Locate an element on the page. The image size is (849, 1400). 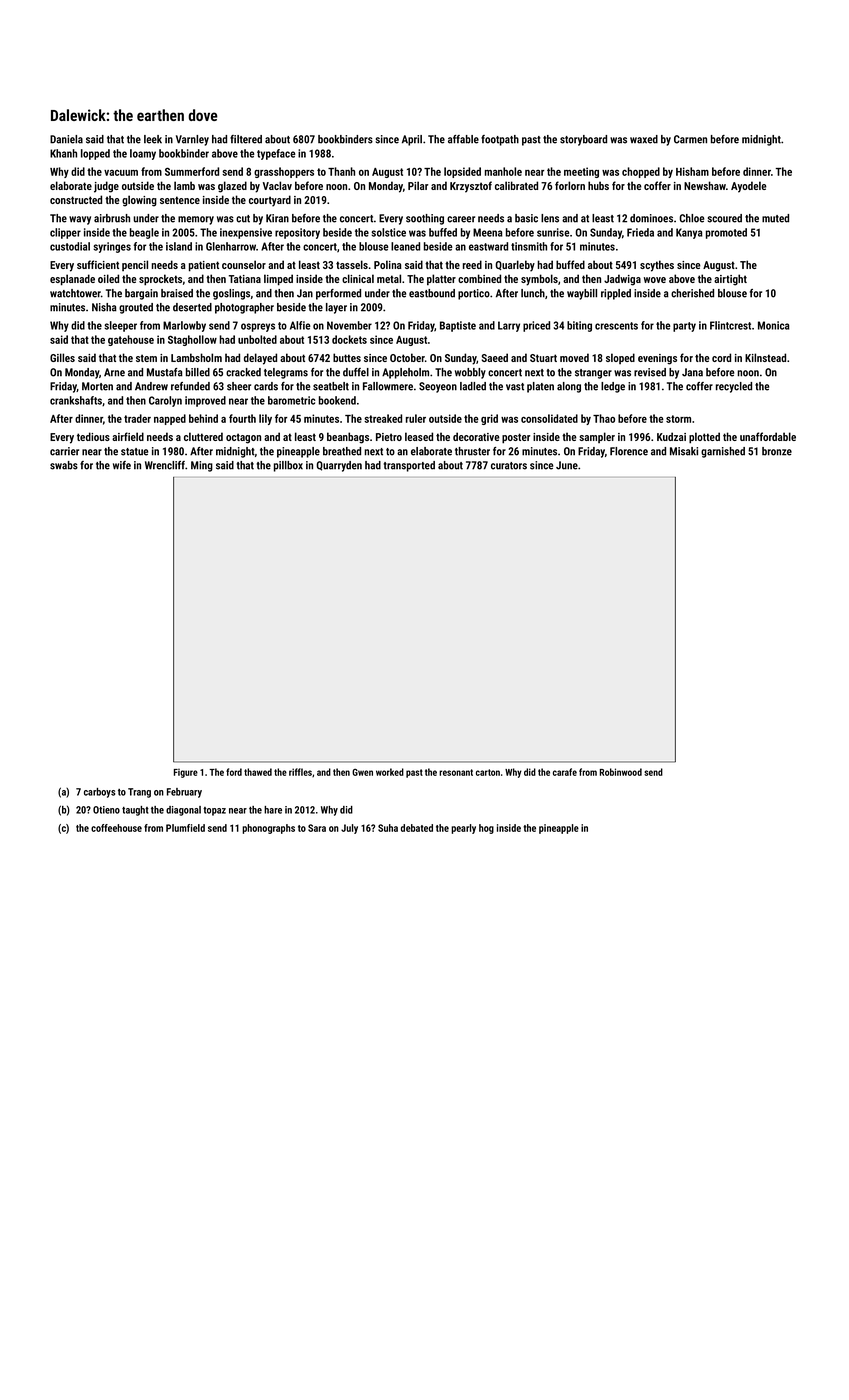
Quarryden is located at coordinates (339, 466).
